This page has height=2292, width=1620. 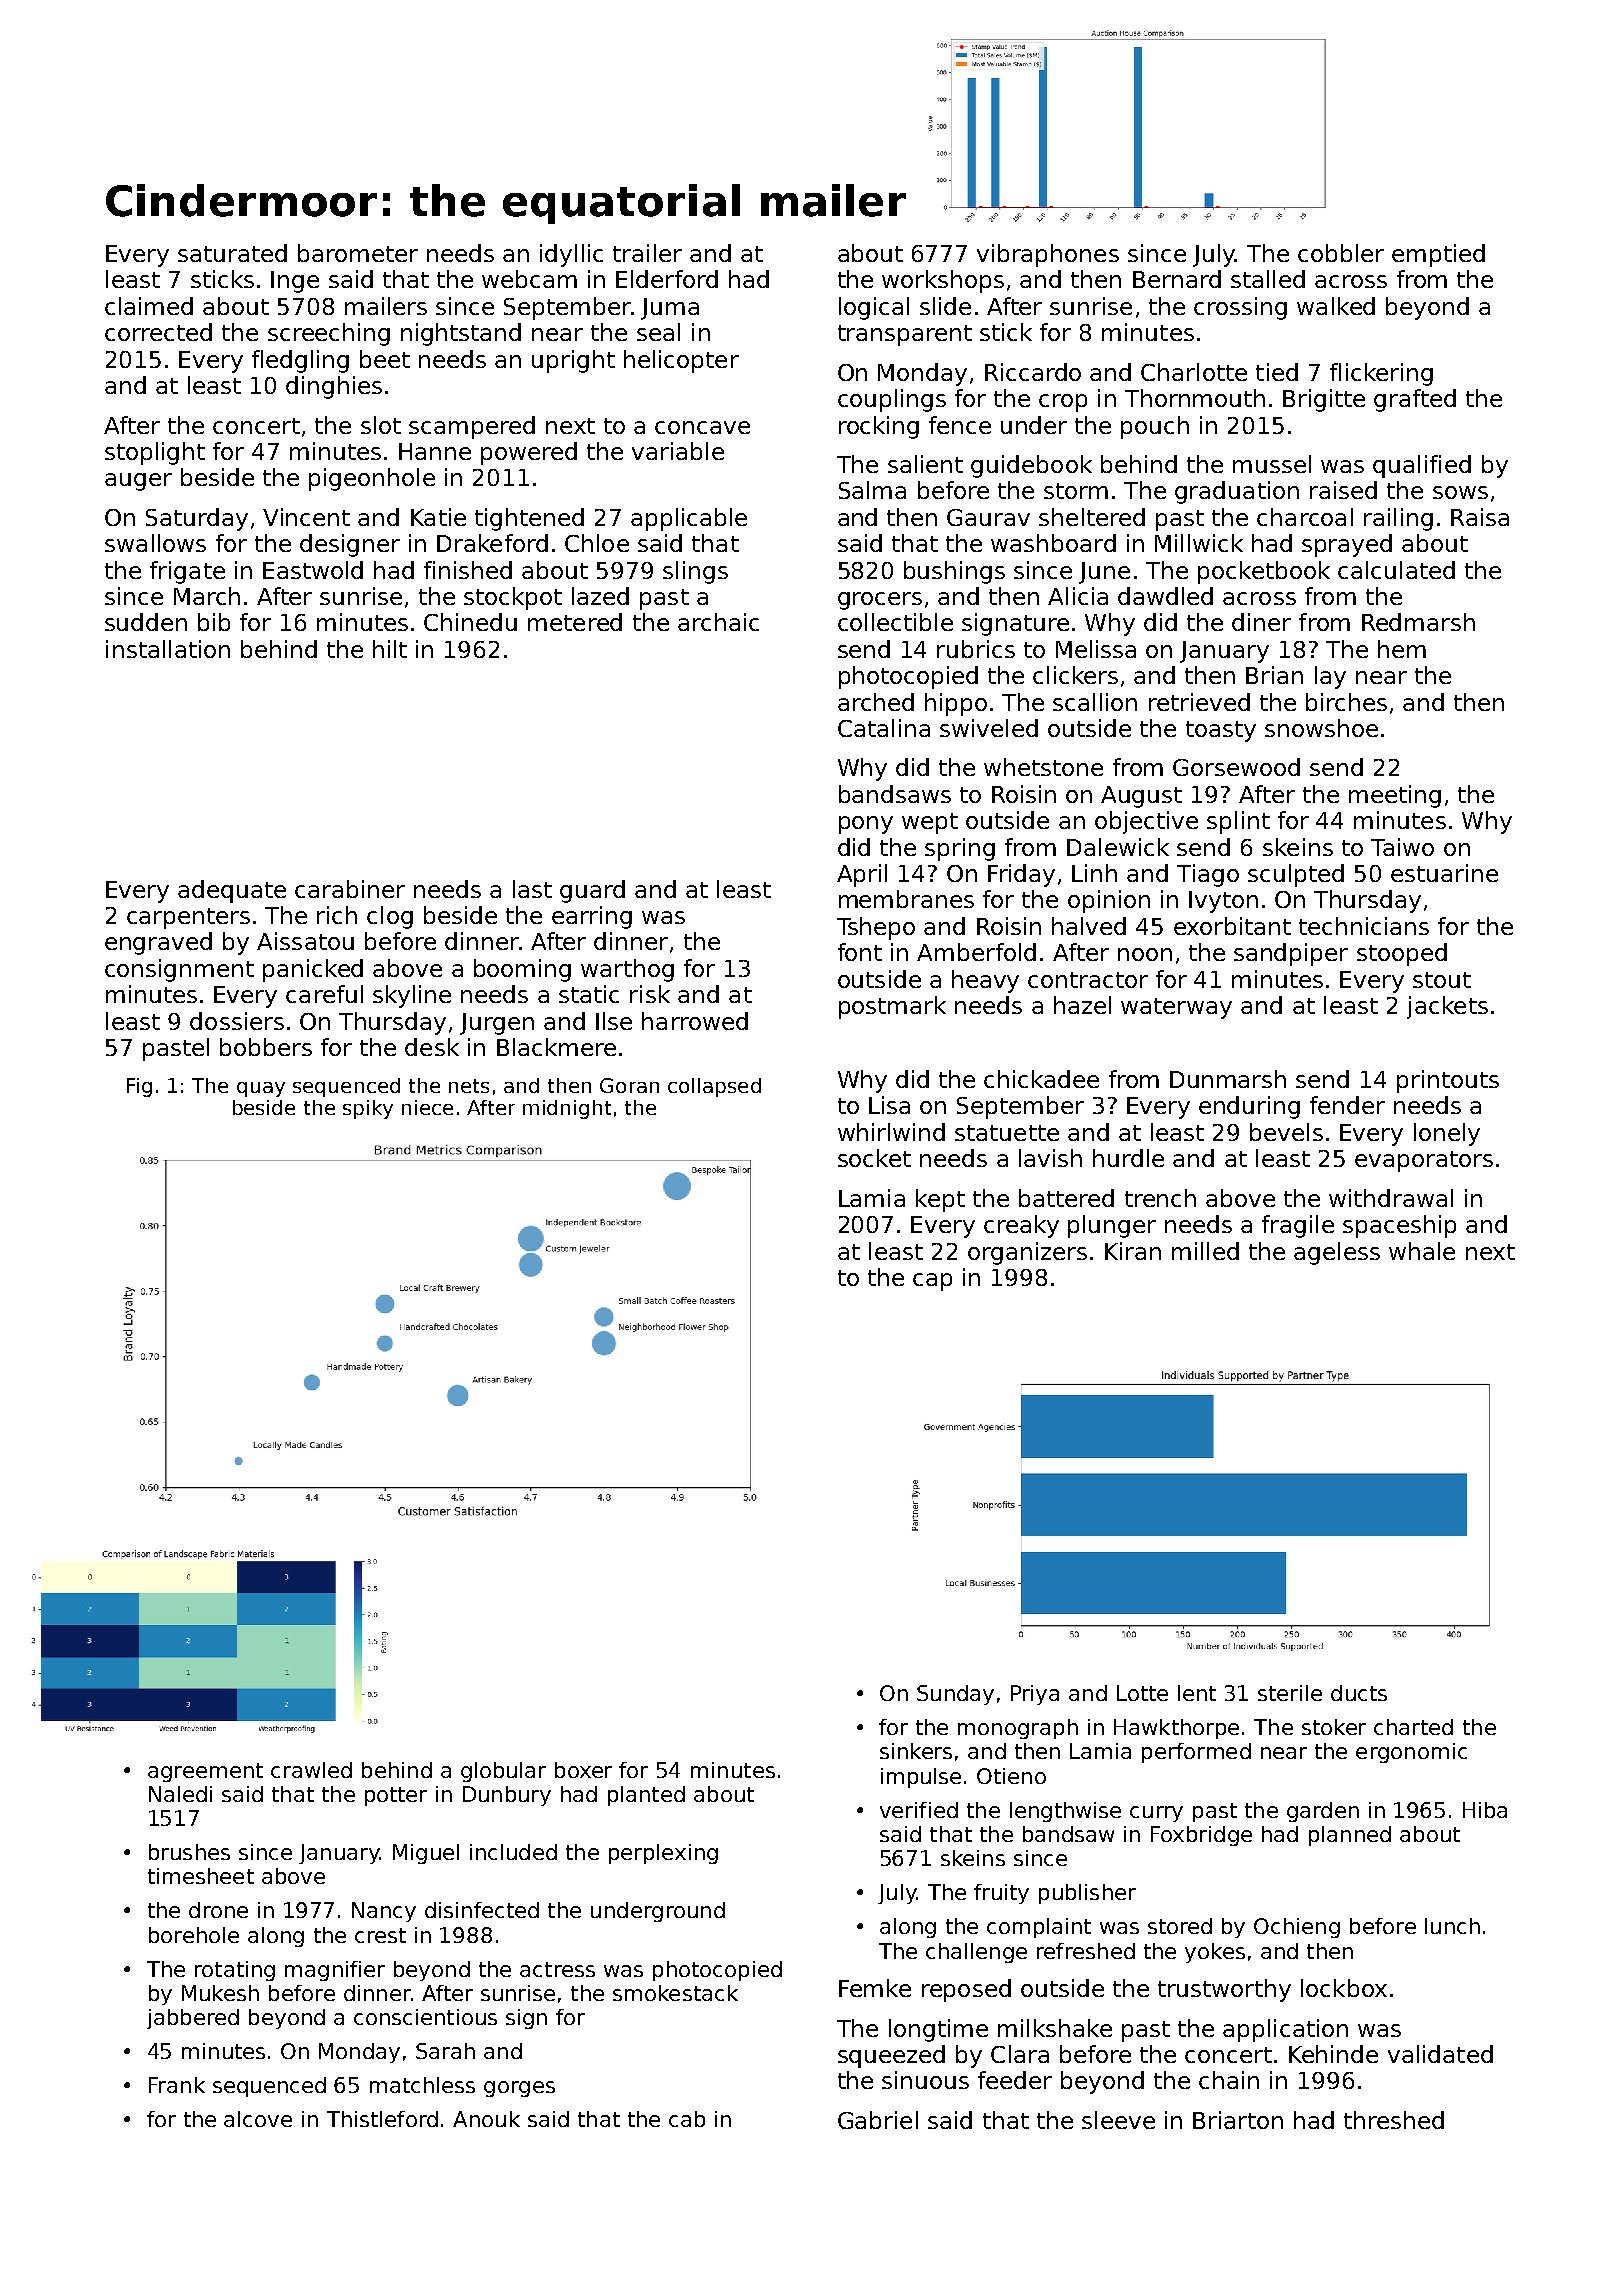 What do you see at coordinates (1237, 492) in the page?
I see `graduation` at bounding box center [1237, 492].
